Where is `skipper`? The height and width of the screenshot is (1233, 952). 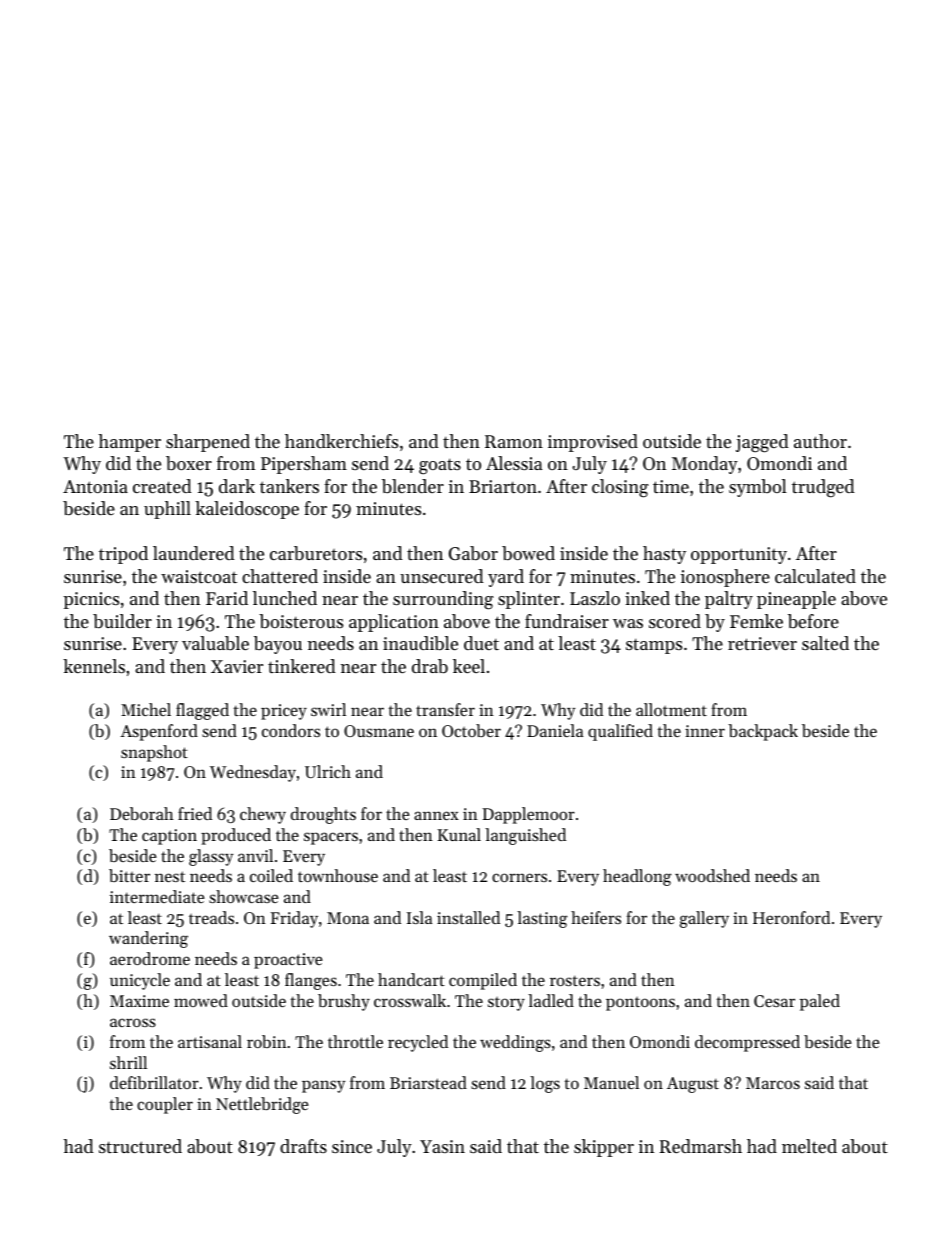
skipper is located at coordinates (604, 1148).
